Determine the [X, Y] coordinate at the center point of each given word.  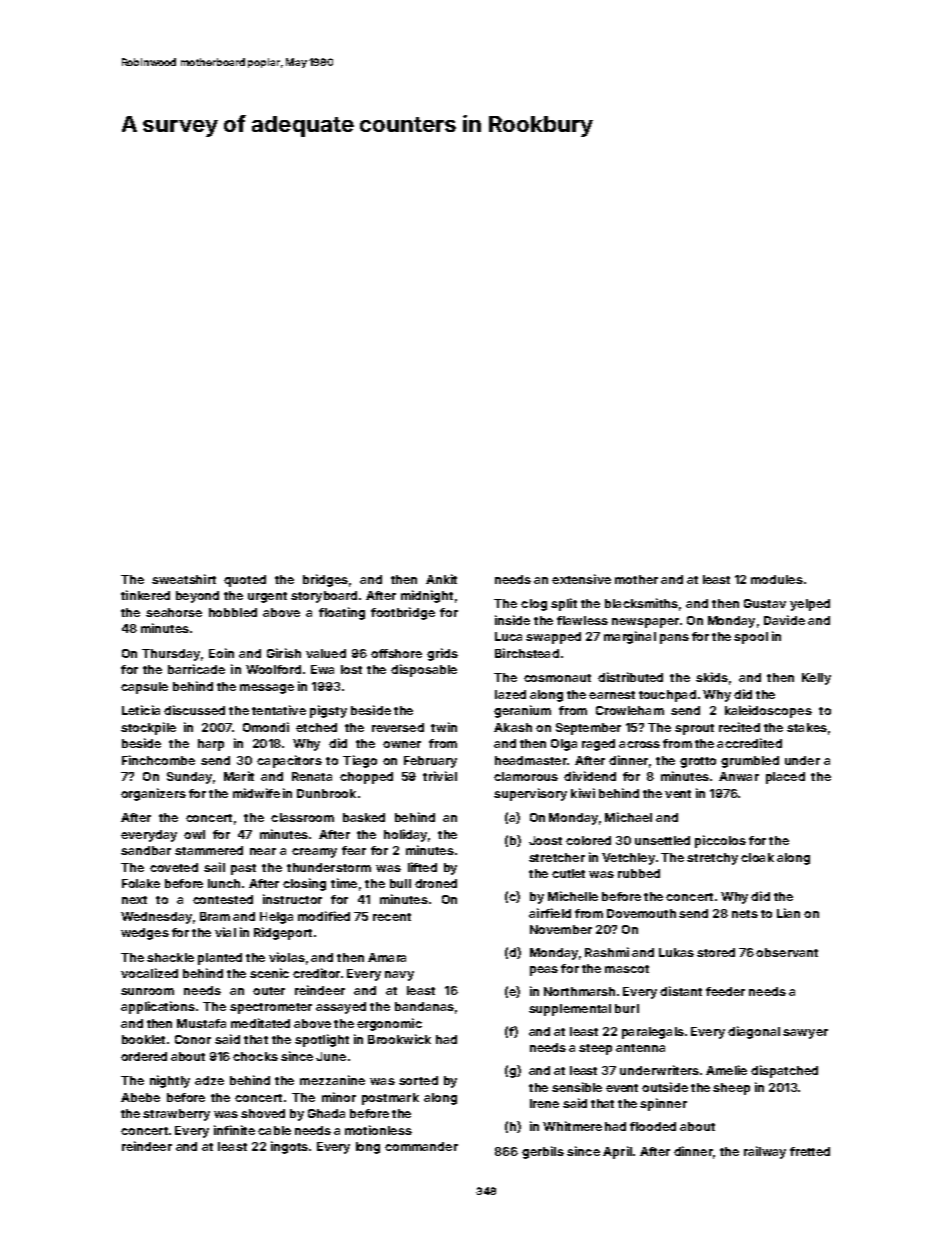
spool [751, 638]
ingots [289, 1147]
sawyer [805, 1034]
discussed [194, 710]
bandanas [424, 1006]
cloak [757, 857]
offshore [396, 653]
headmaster [531, 760]
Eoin [221, 653]
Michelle [573, 896]
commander [421, 1146]
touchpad [667, 696]
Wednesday [156, 918]
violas [287, 957]
